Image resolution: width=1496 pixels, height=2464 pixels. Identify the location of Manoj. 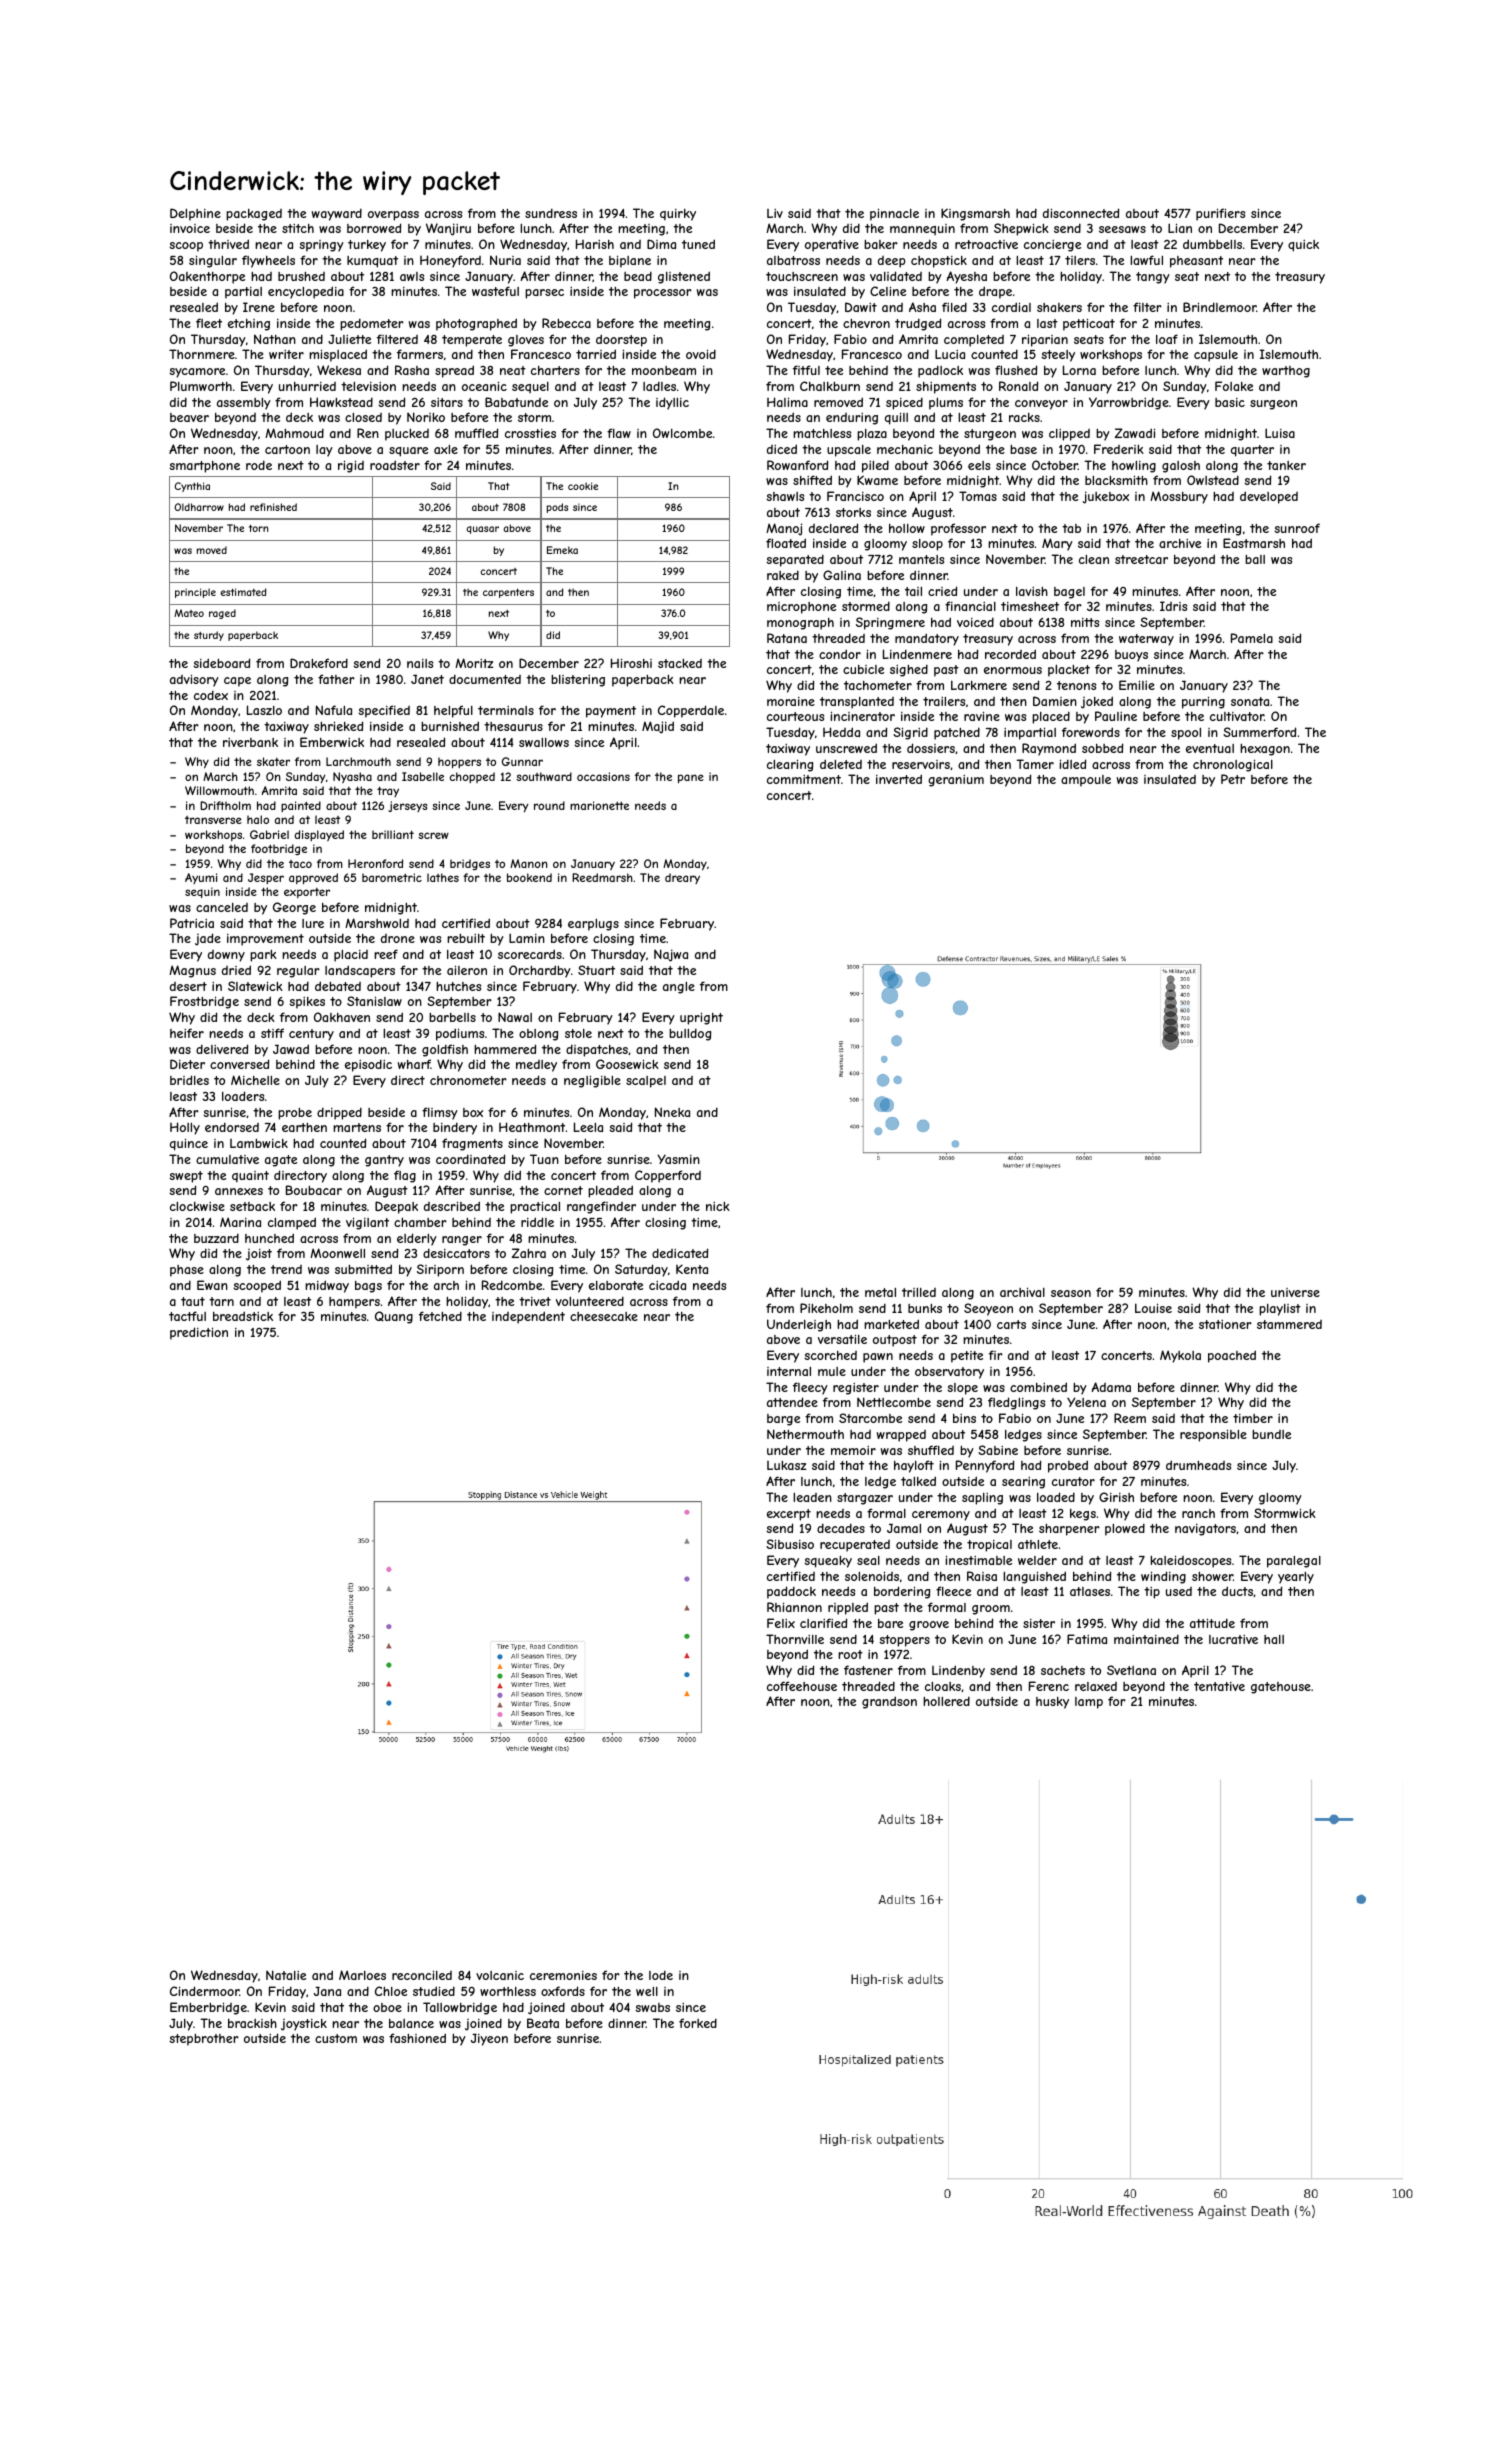
(784, 529).
